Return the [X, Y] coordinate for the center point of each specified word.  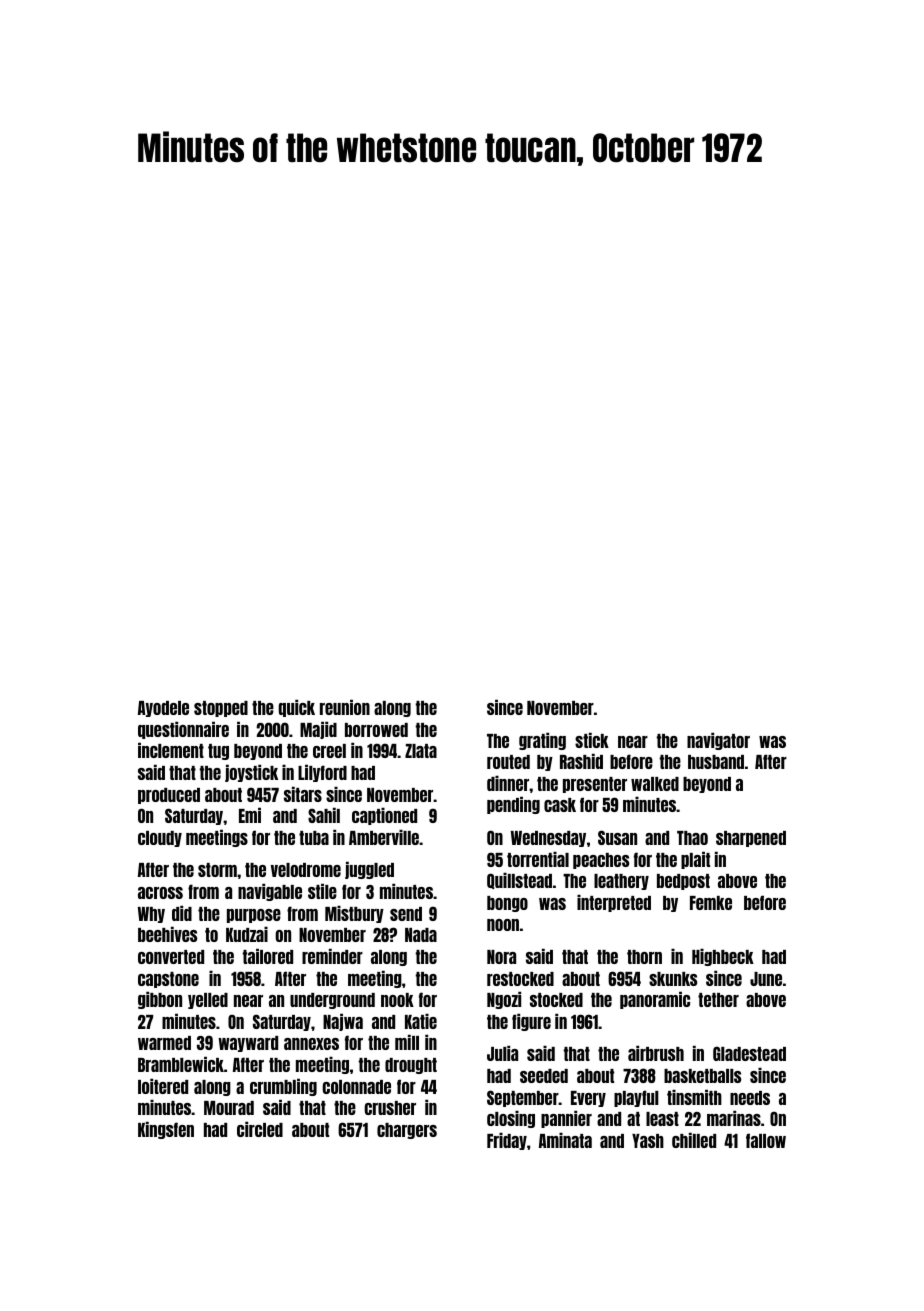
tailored [268, 956]
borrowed [376, 730]
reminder [332, 956]
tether [718, 1000]
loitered [163, 1086]
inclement [171, 750]
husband [716, 762]
